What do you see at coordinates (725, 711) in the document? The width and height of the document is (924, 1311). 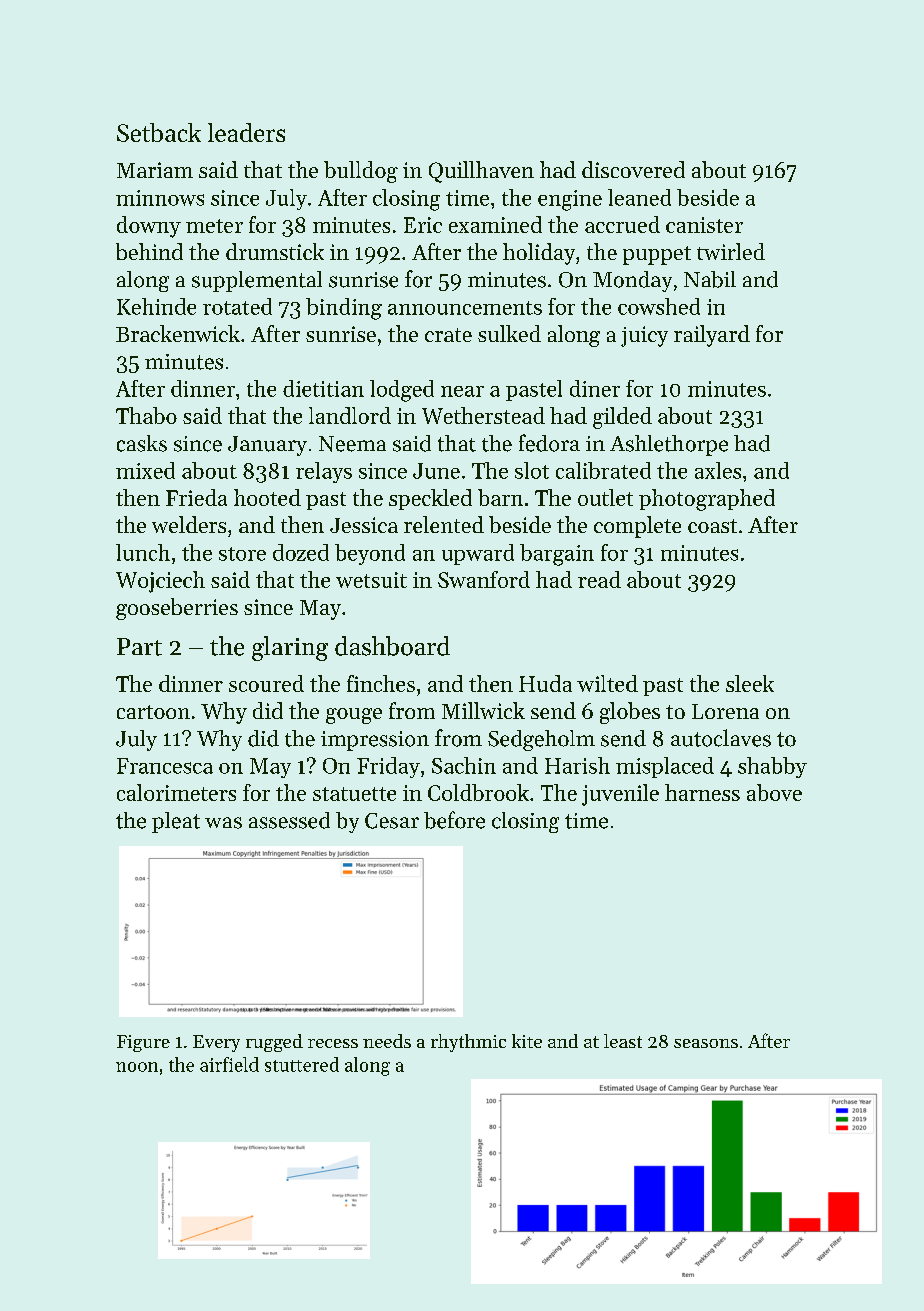 I see `Lorena` at bounding box center [725, 711].
